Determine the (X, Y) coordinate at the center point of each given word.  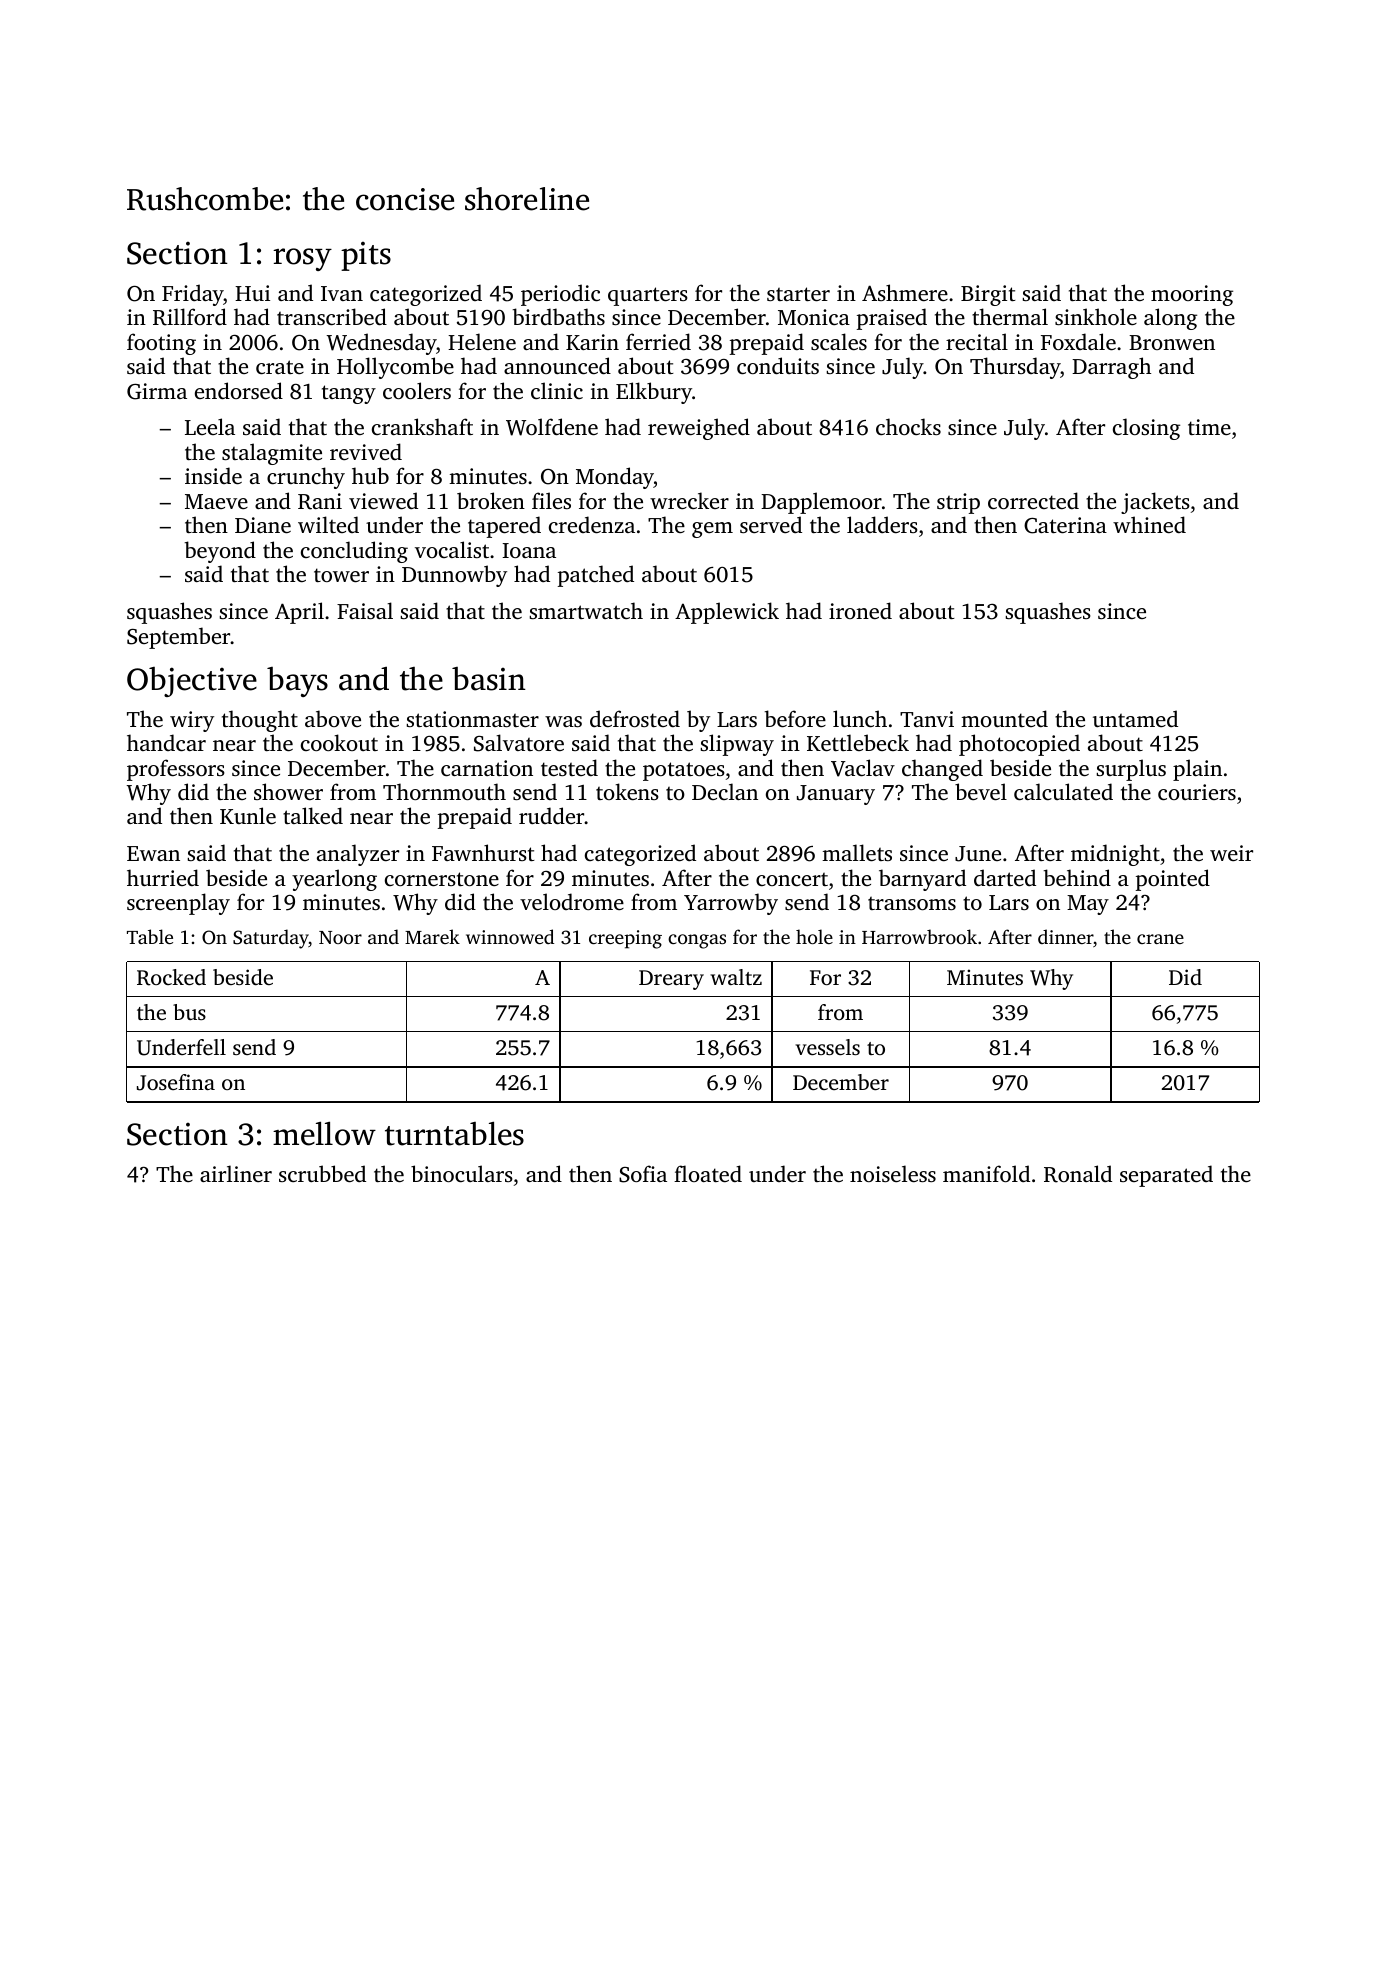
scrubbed (322, 1173)
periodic (560, 295)
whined (1149, 524)
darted (1005, 877)
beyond (220, 552)
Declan (725, 791)
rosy (302, 259)
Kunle (248, 815)
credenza (592, 524)
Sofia (643, 1174)
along (1170, 319)
